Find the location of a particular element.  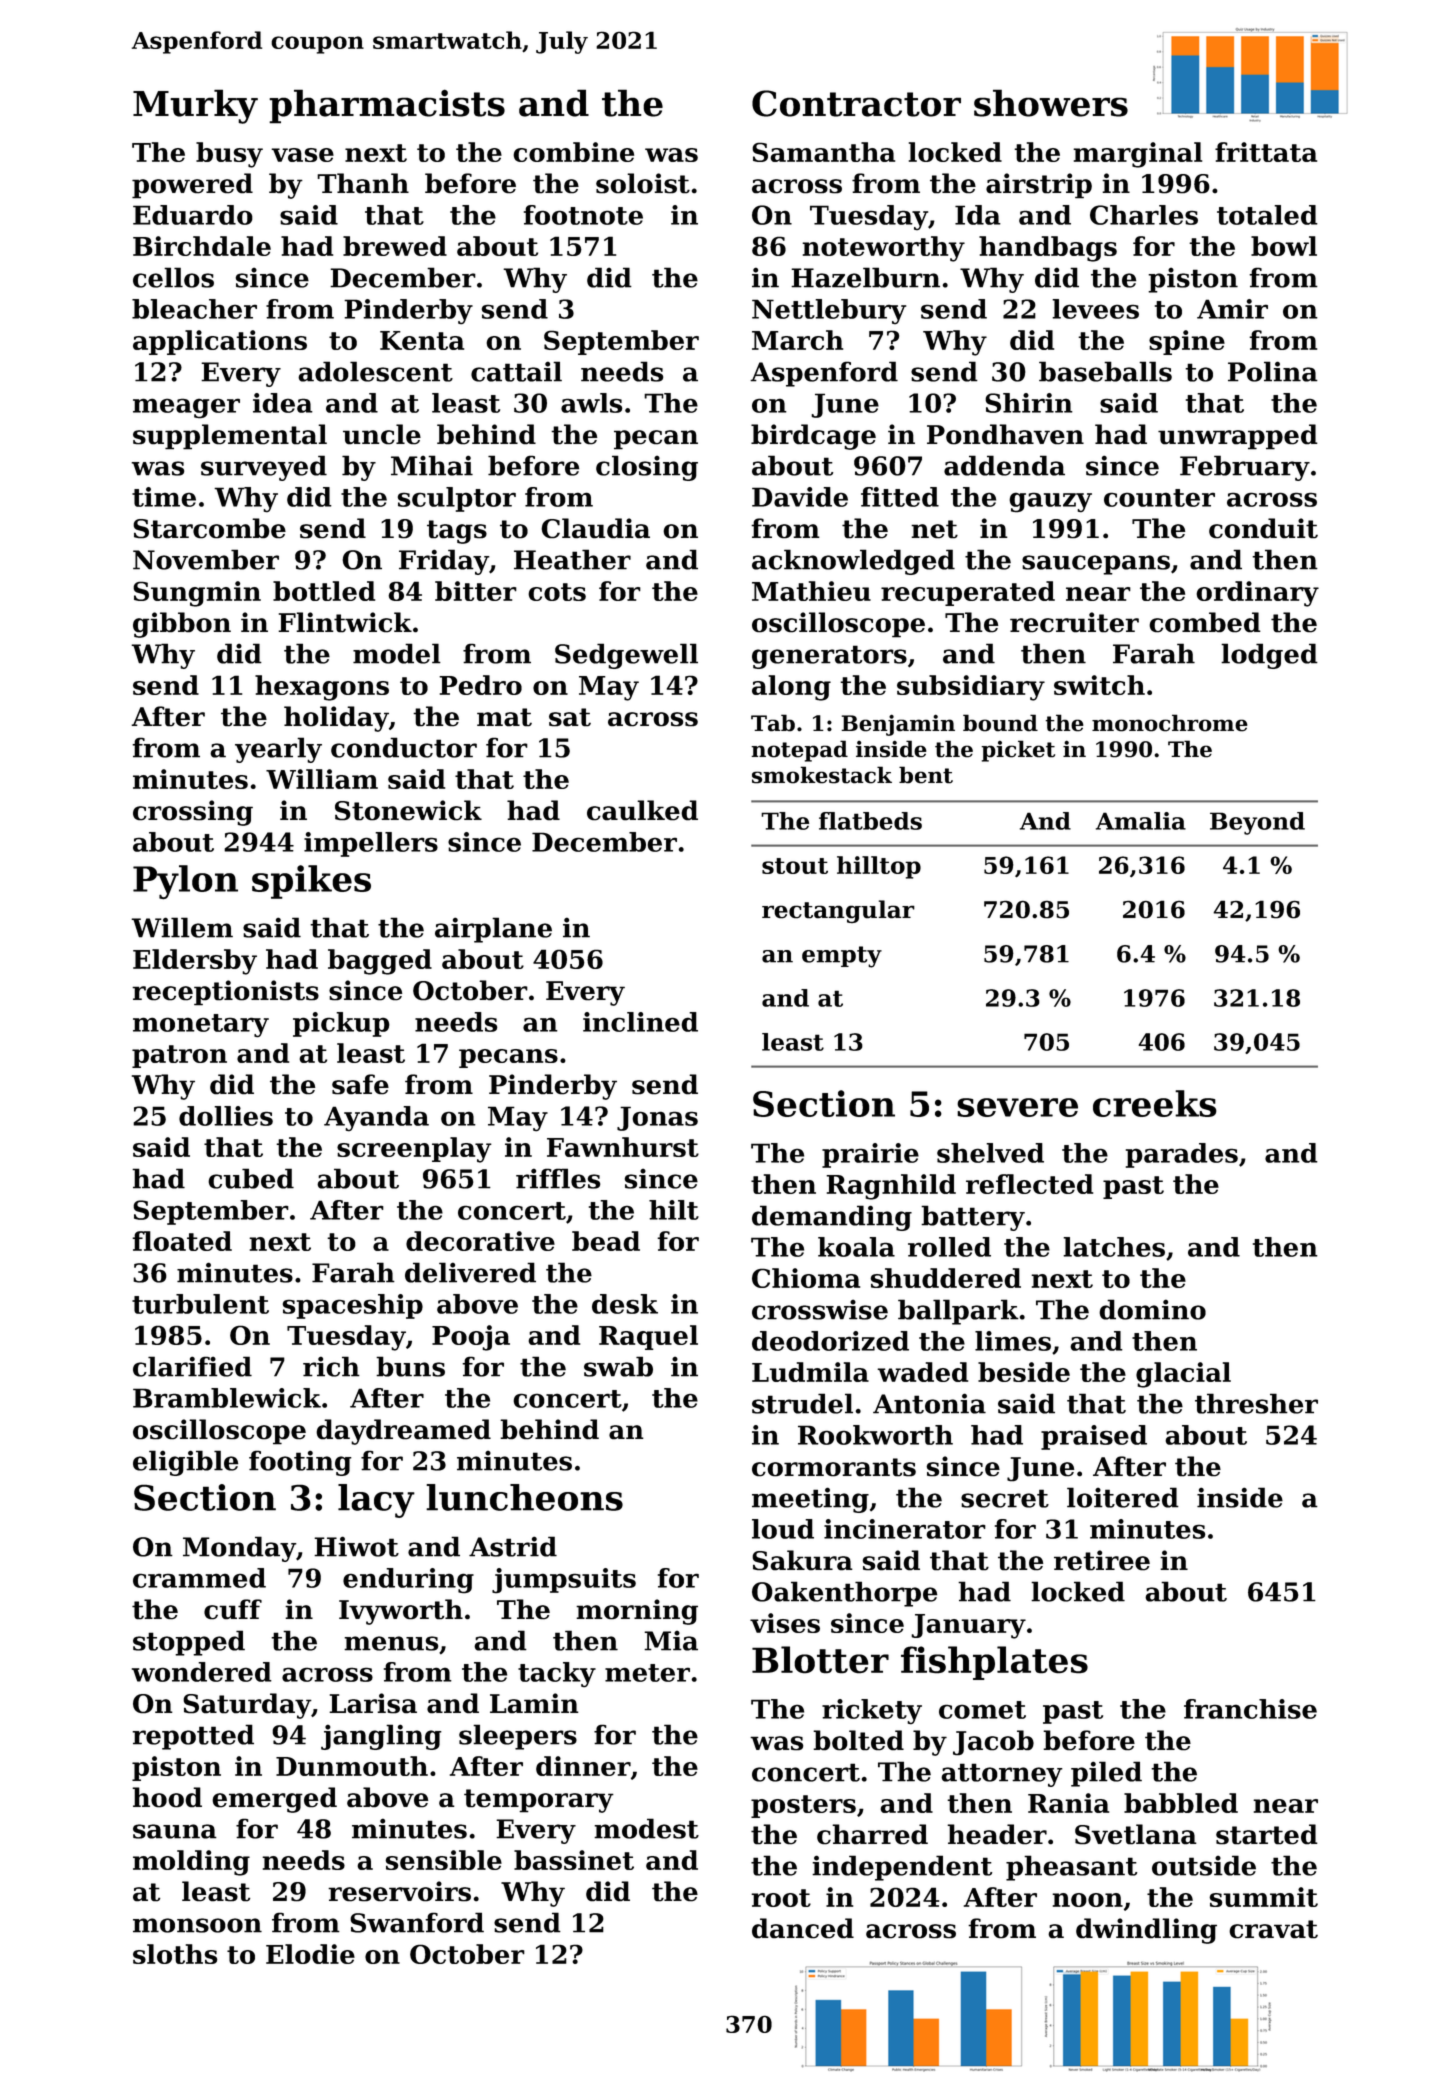

hilt is located at coordinates (674, 1210).
